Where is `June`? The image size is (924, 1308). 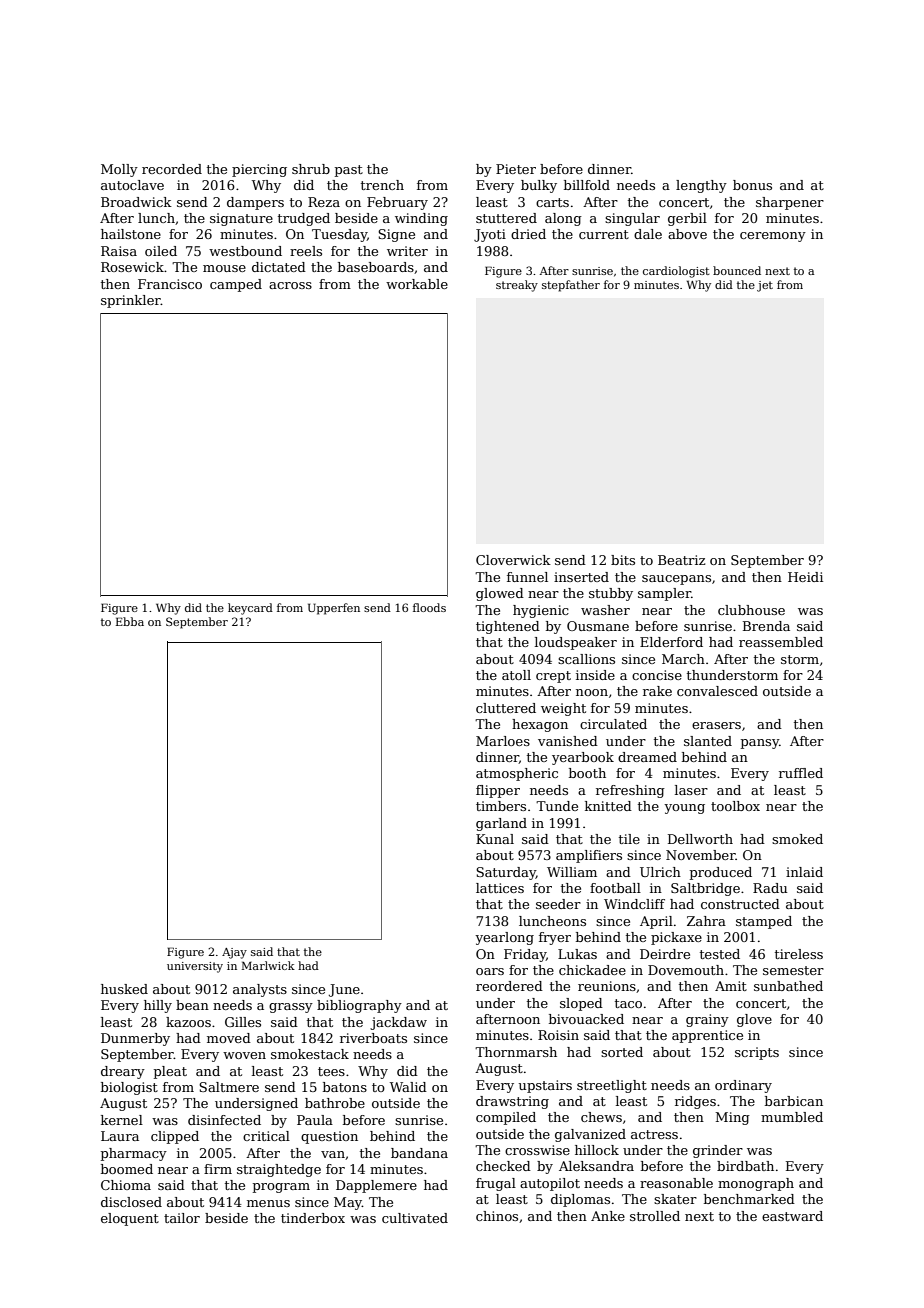 June is located at coordinates (344, 990).
